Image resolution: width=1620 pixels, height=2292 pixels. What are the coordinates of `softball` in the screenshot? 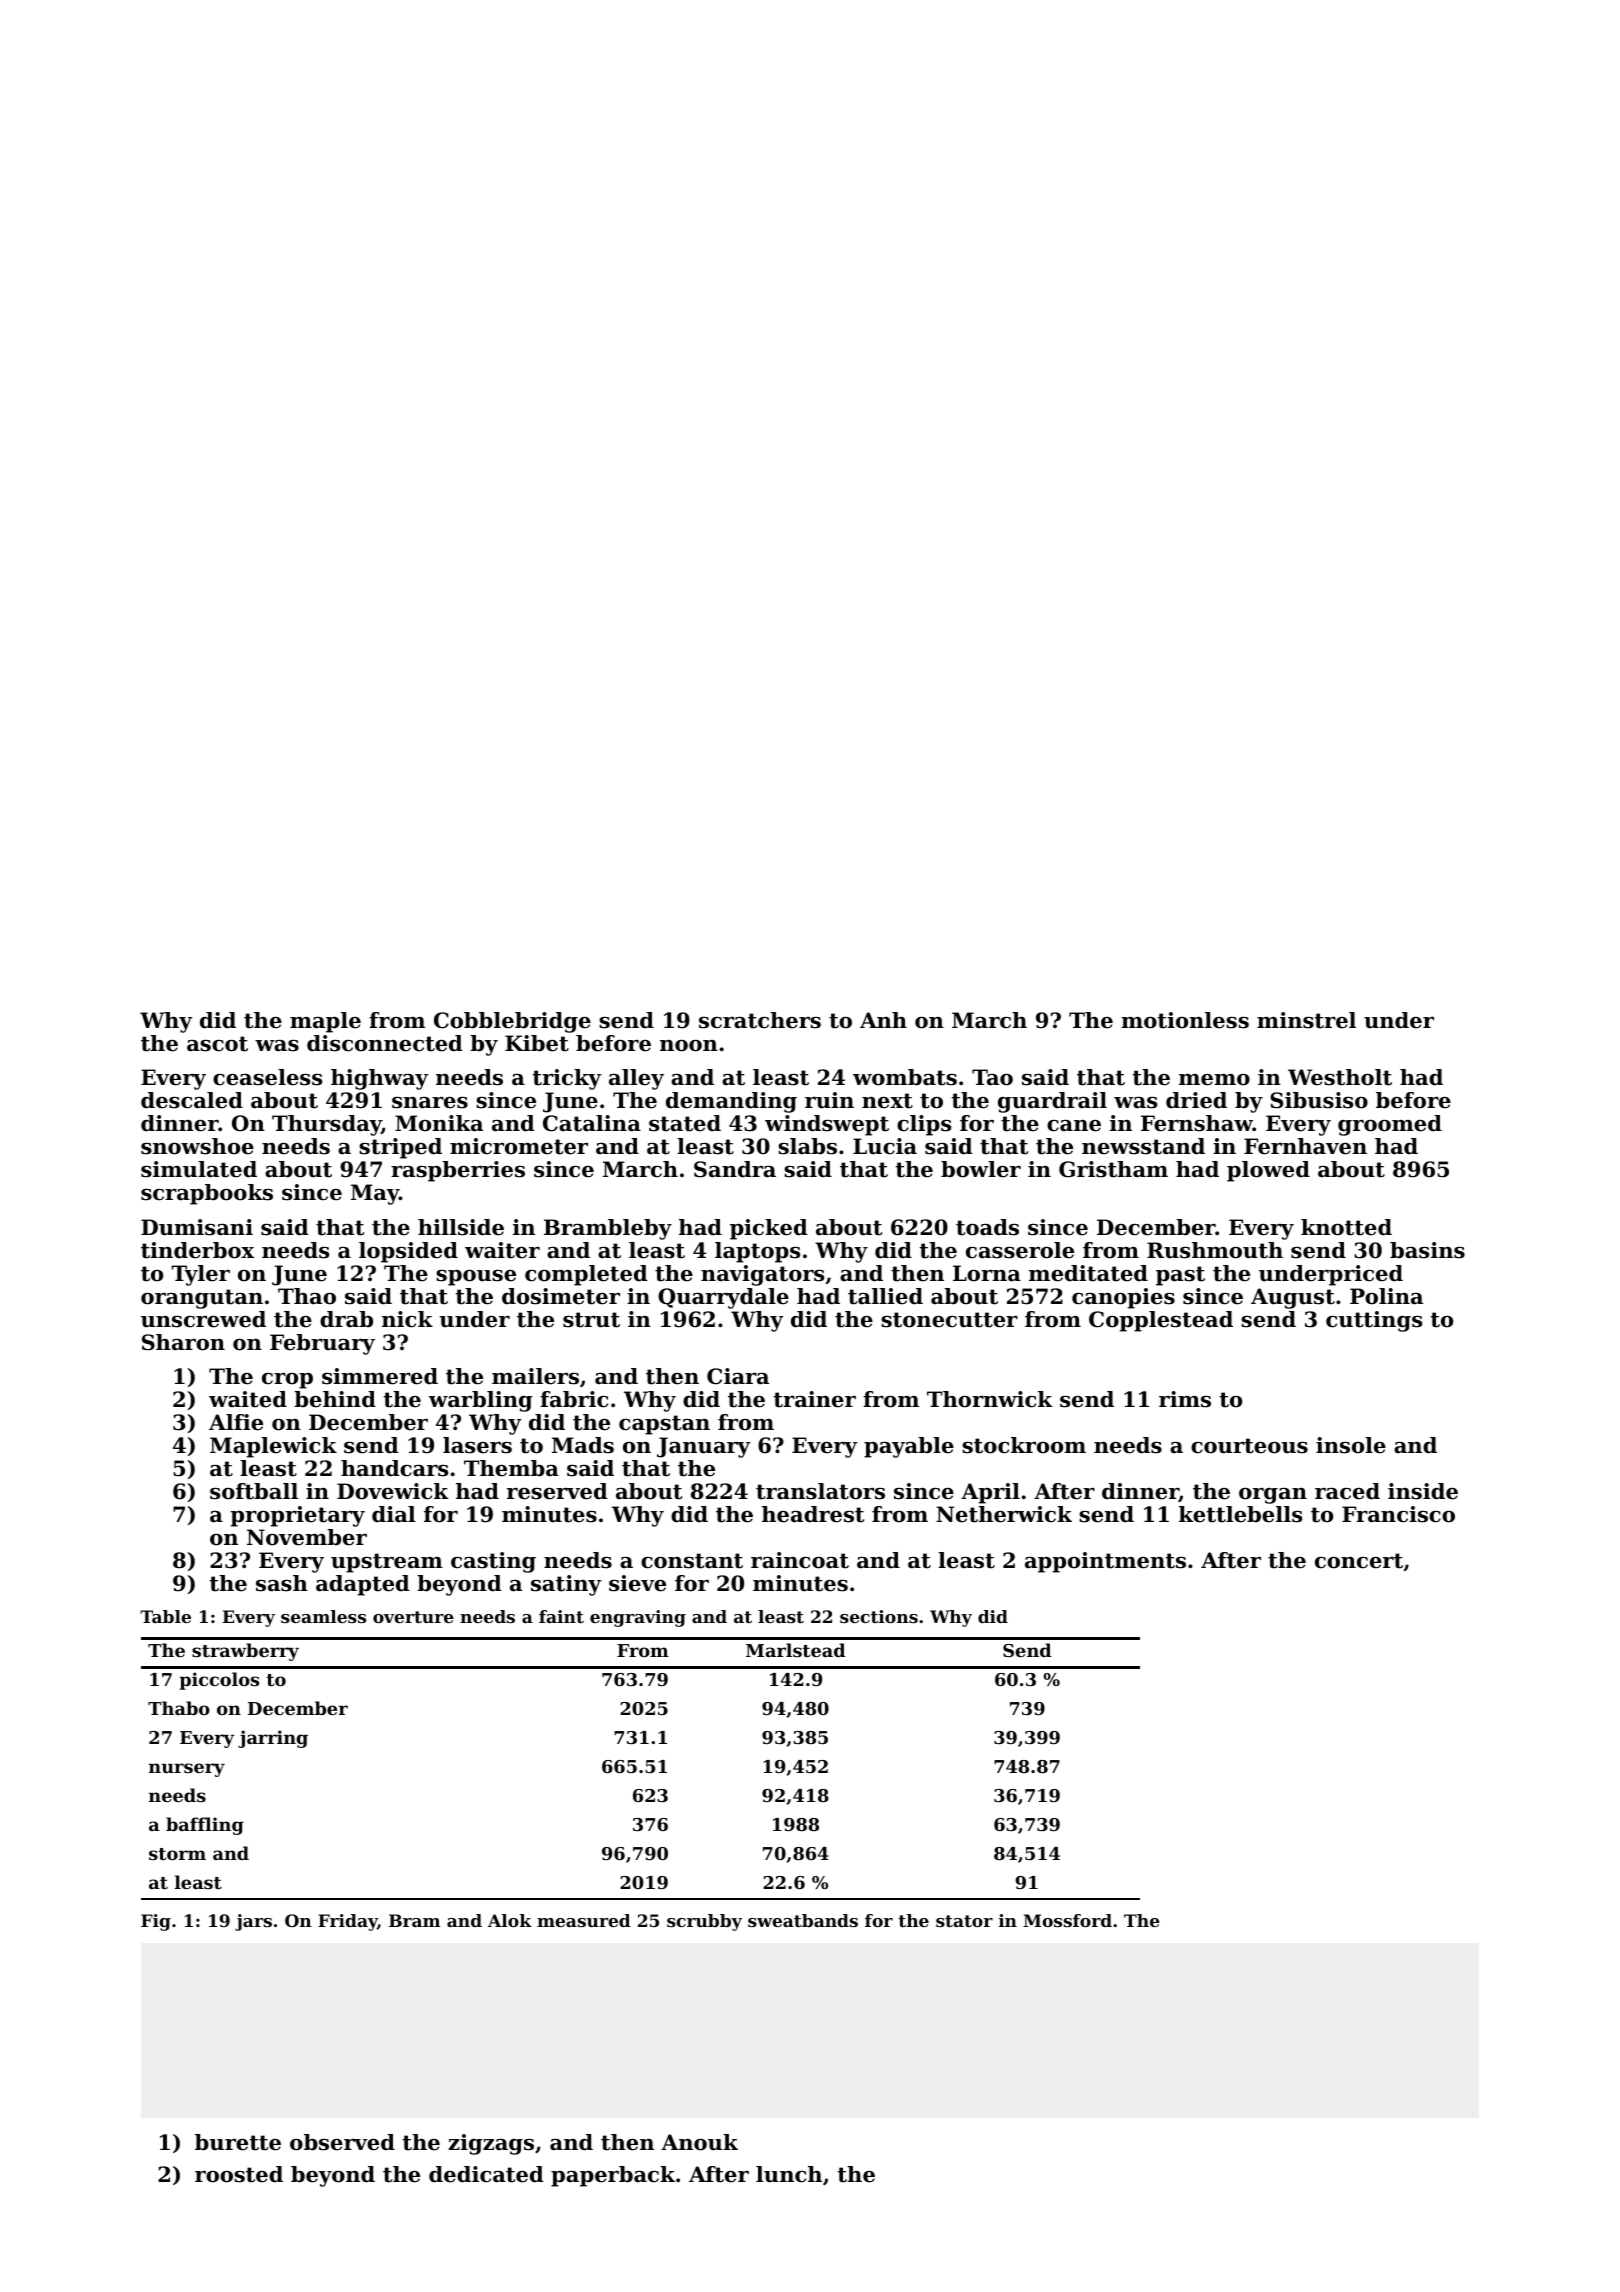 It's located at (254, 1491).
